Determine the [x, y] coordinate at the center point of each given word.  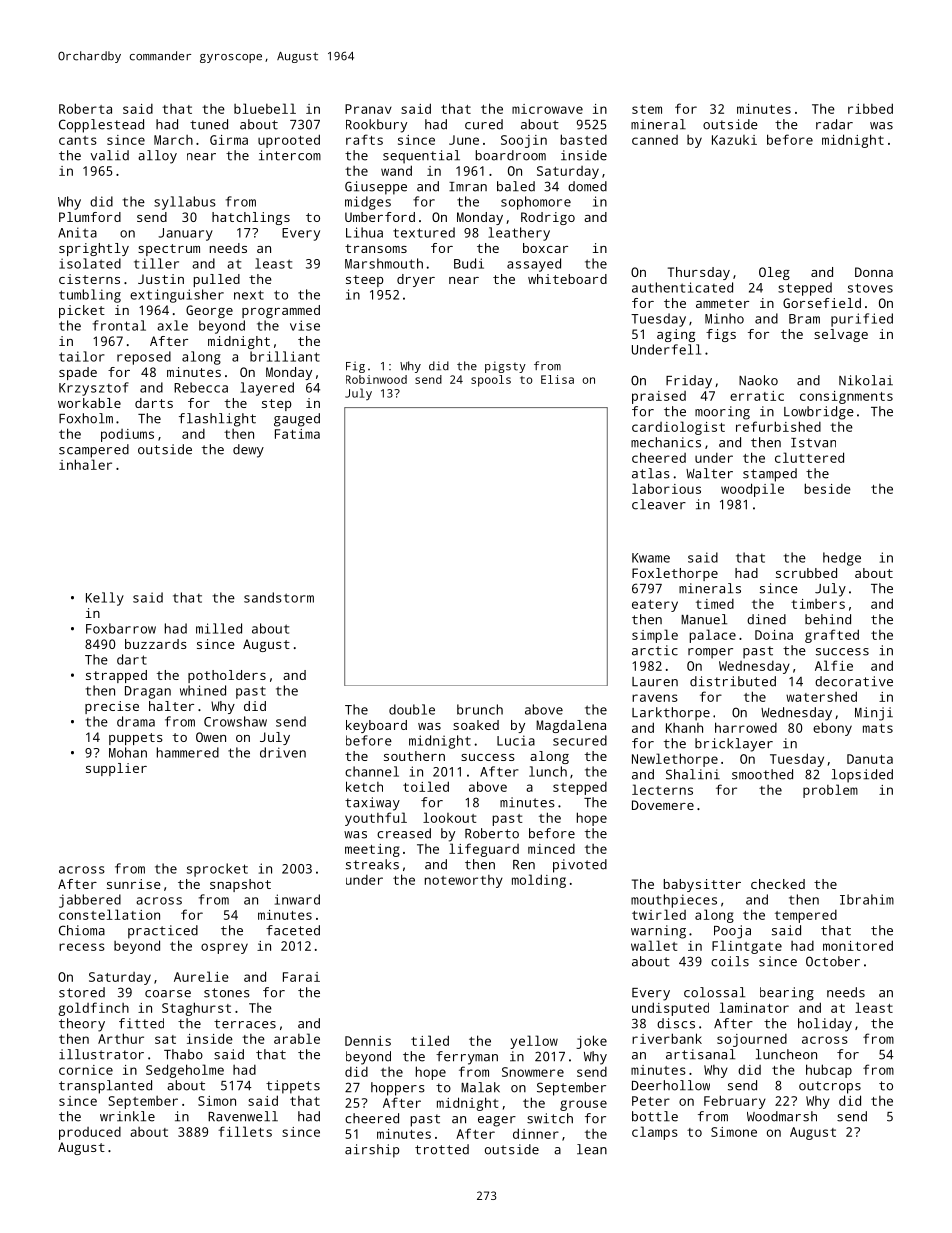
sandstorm [279, 597]
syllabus [185, 203]
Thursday [699, 273]
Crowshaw [235, 721]
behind [828, 619]
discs [676, 1023]
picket [82, 311]
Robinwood [376, 379]
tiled [430, 1040]
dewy [248, 451]
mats [878, 728]
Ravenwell [243, 1116]
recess [82, 947]
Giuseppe [376, 188]
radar [834, 124]
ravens [655, 698]
